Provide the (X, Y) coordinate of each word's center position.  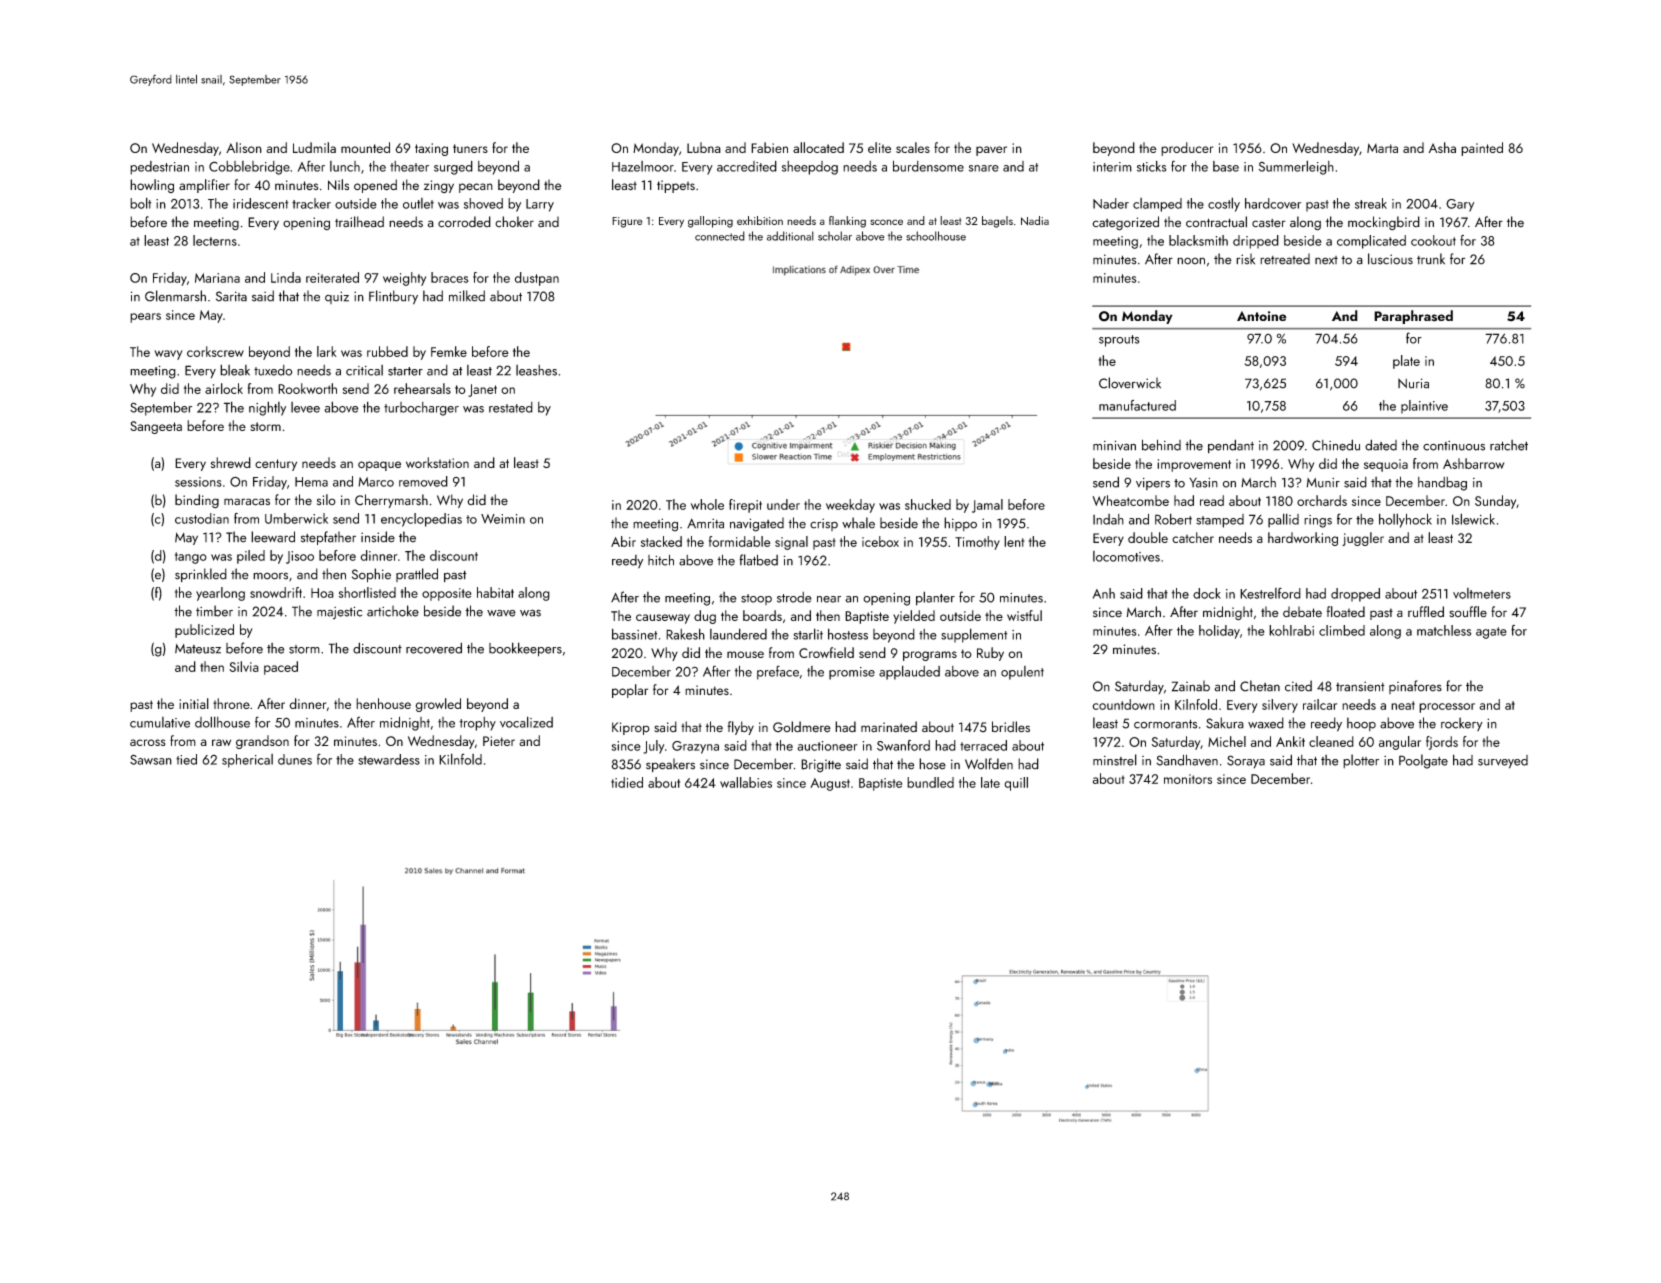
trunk (1431, 259)
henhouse (383, 703)
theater (409, 166)
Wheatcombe (1130, 500)
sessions (198, 482)
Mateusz (198, 649)
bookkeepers (525, 649)
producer (1187, 149)
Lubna (704, 147)
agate (1491, 633)
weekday (850, 506)
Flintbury (393, 297)
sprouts (1119, 341)
